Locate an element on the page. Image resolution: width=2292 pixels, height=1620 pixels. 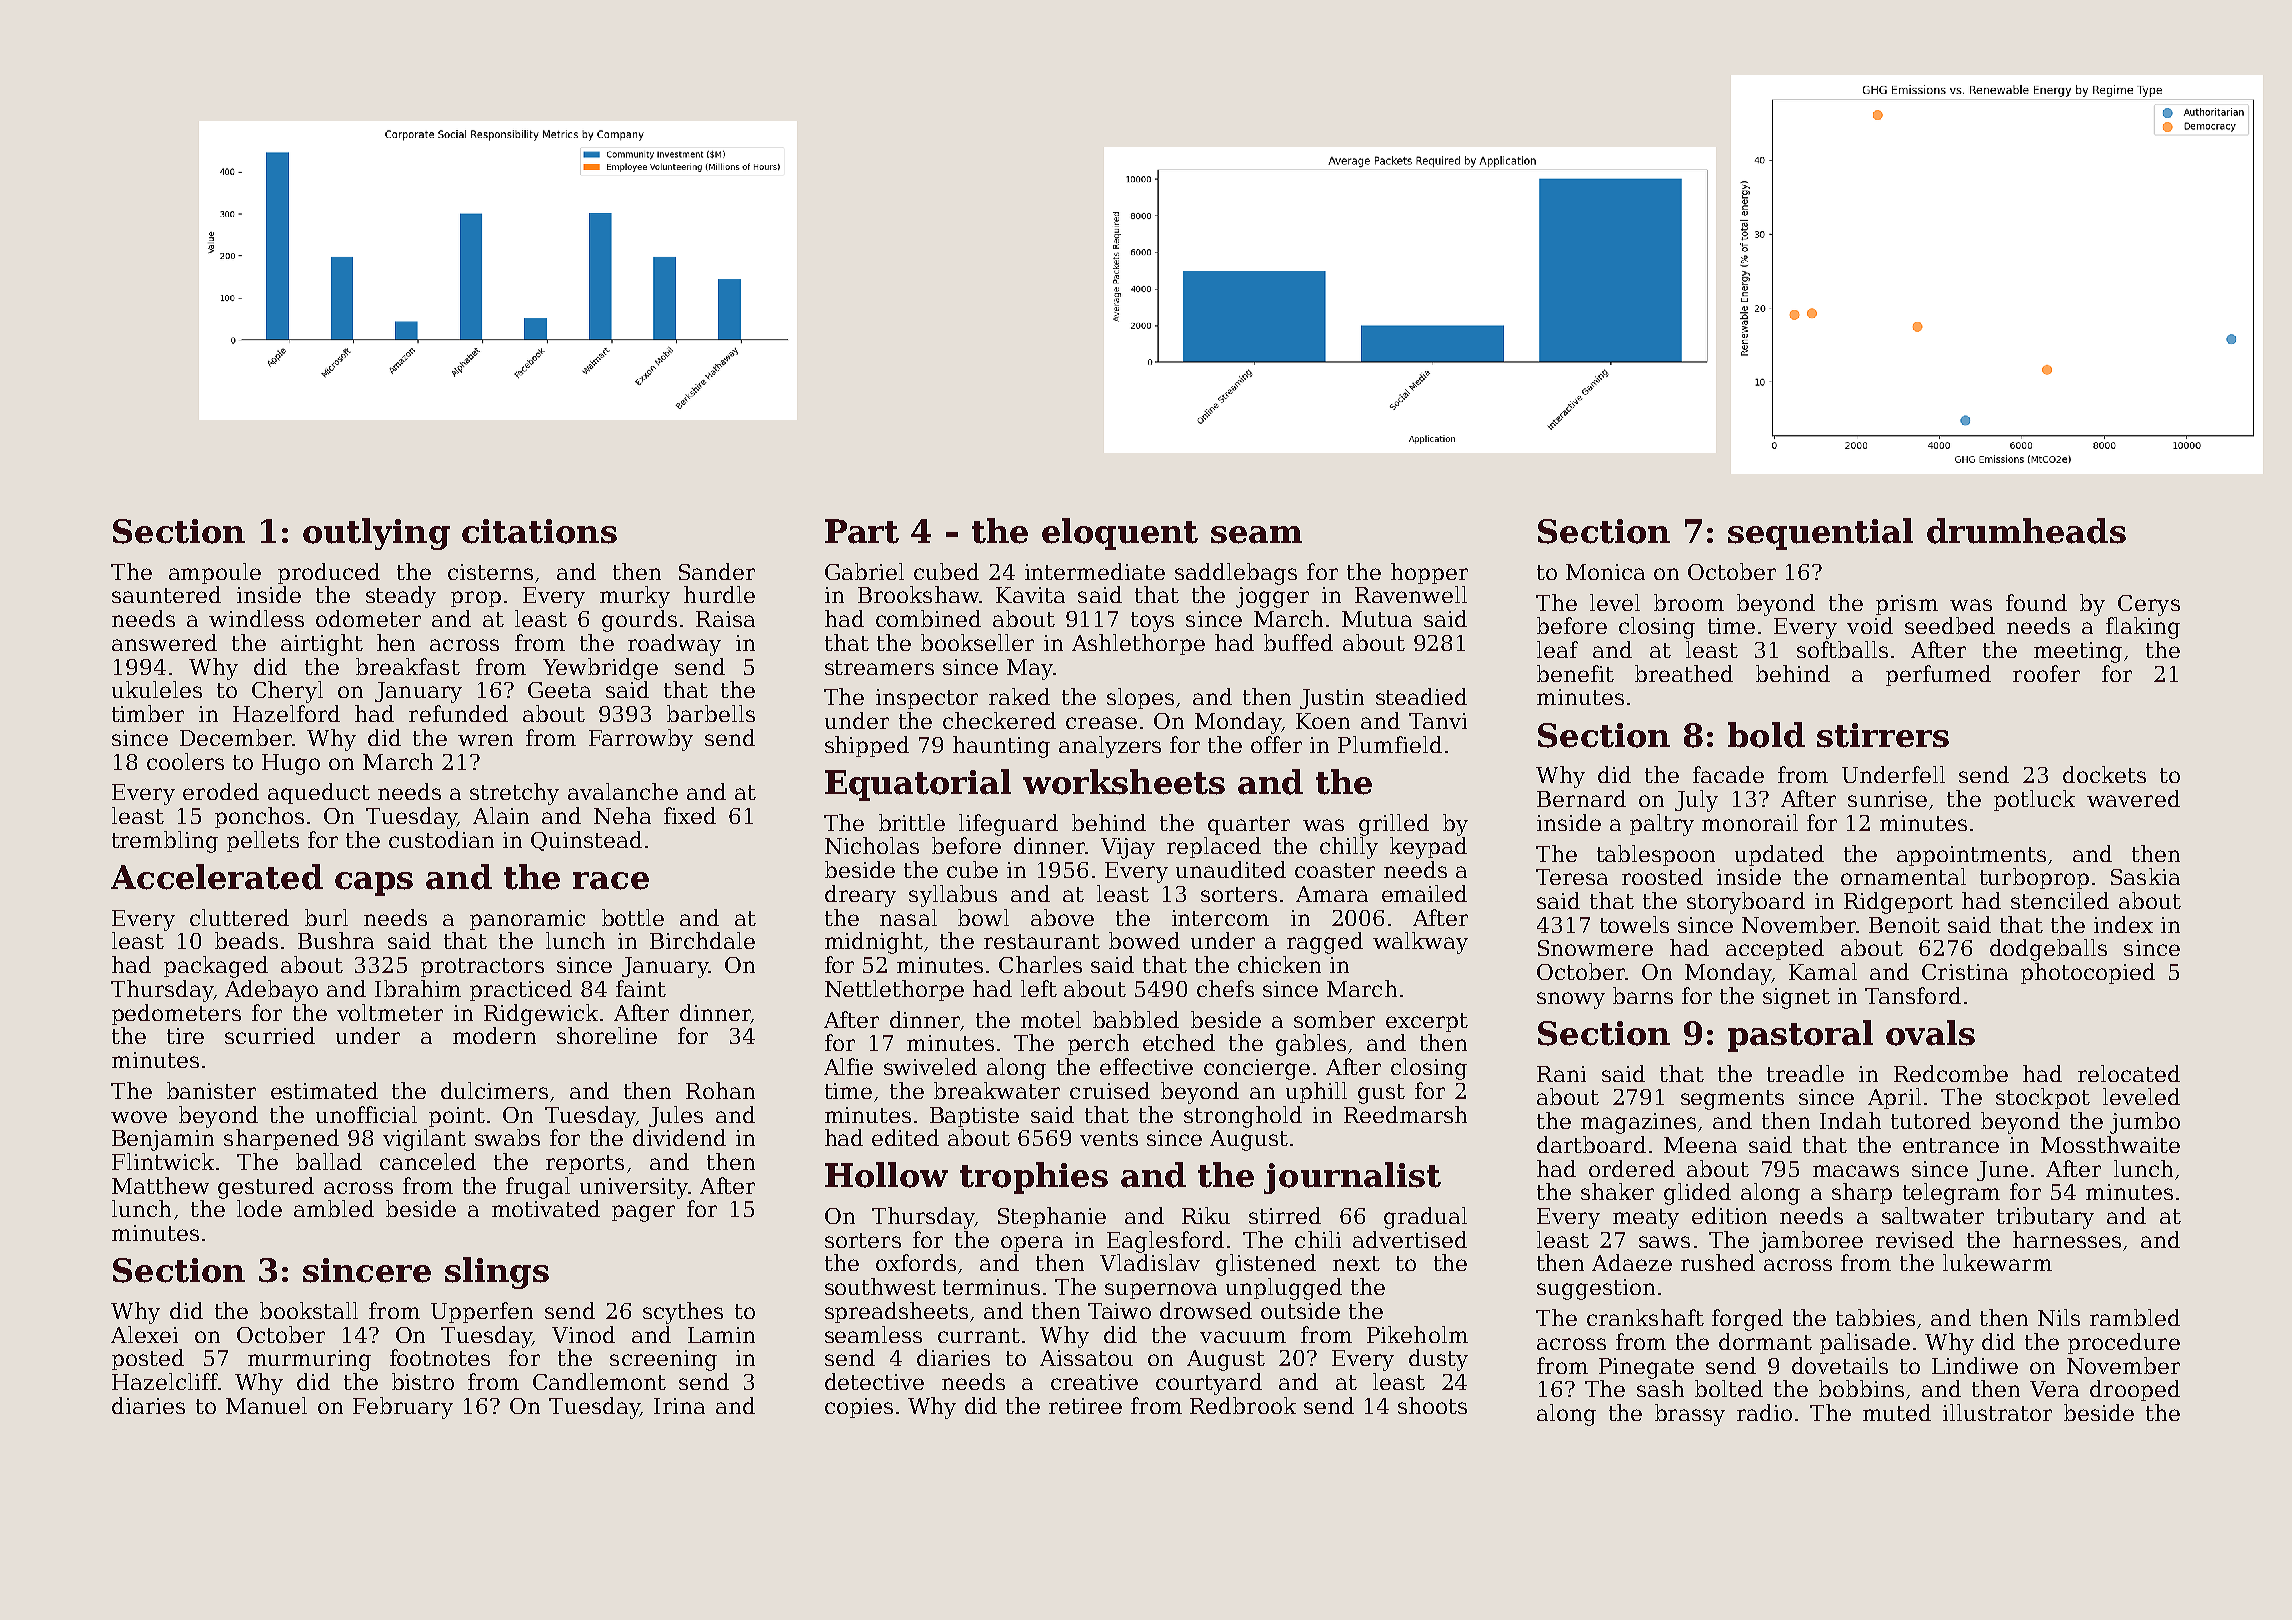
sequential is located at coordinates (1820, 534).
